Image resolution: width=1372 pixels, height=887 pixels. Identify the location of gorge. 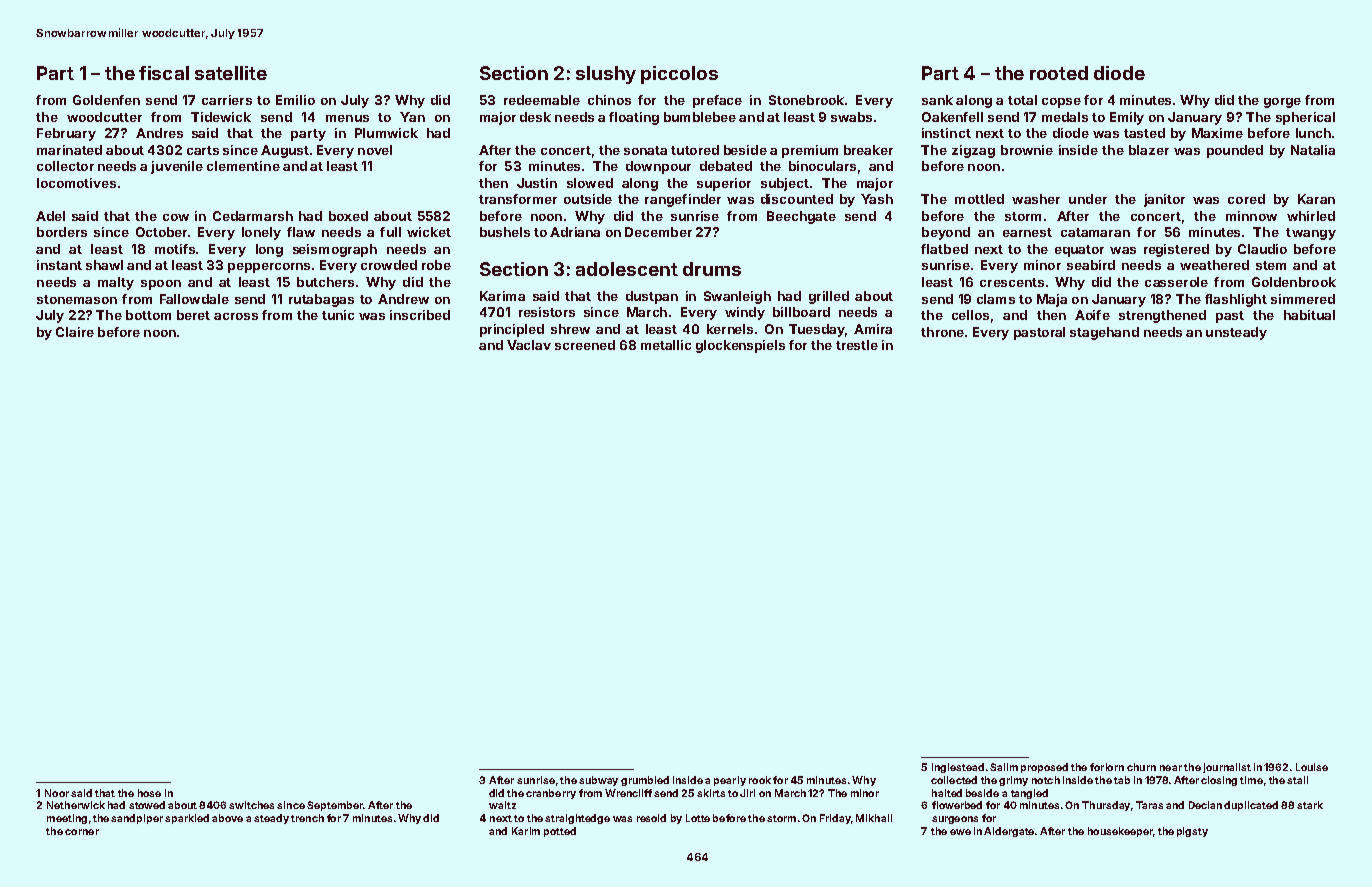
(1282, 103).
